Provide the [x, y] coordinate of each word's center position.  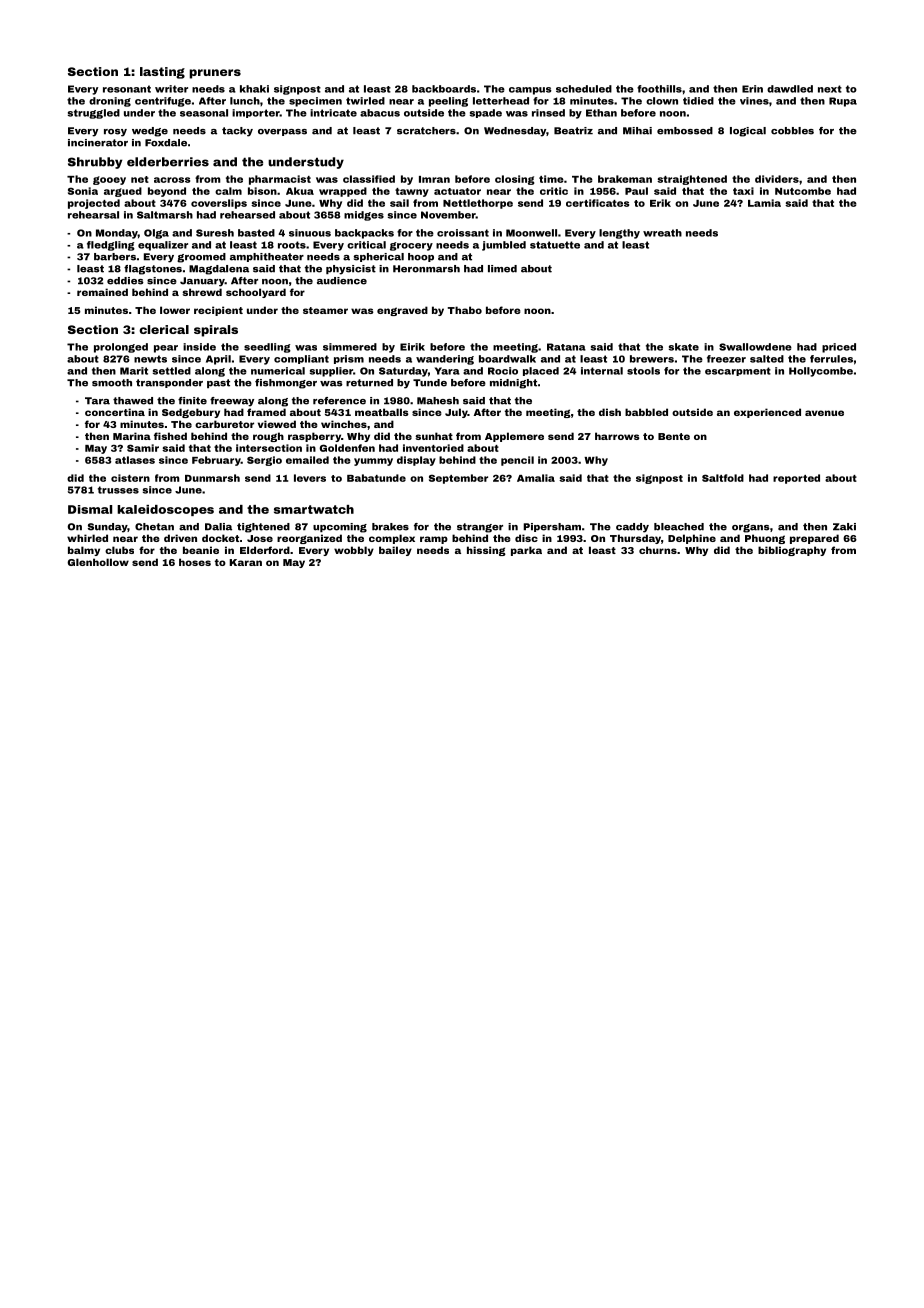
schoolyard [256, 293]
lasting [162, 73]
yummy [373, 462]
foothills [659, 89]
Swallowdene [755, 347]
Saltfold [723, 478]
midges [364, 216]
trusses [118, 490]
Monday [117, 234]
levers [310, 478]
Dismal [90, 509]
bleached [679, 527]
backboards [444, 89]
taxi [743, 191]
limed [502, 269]
